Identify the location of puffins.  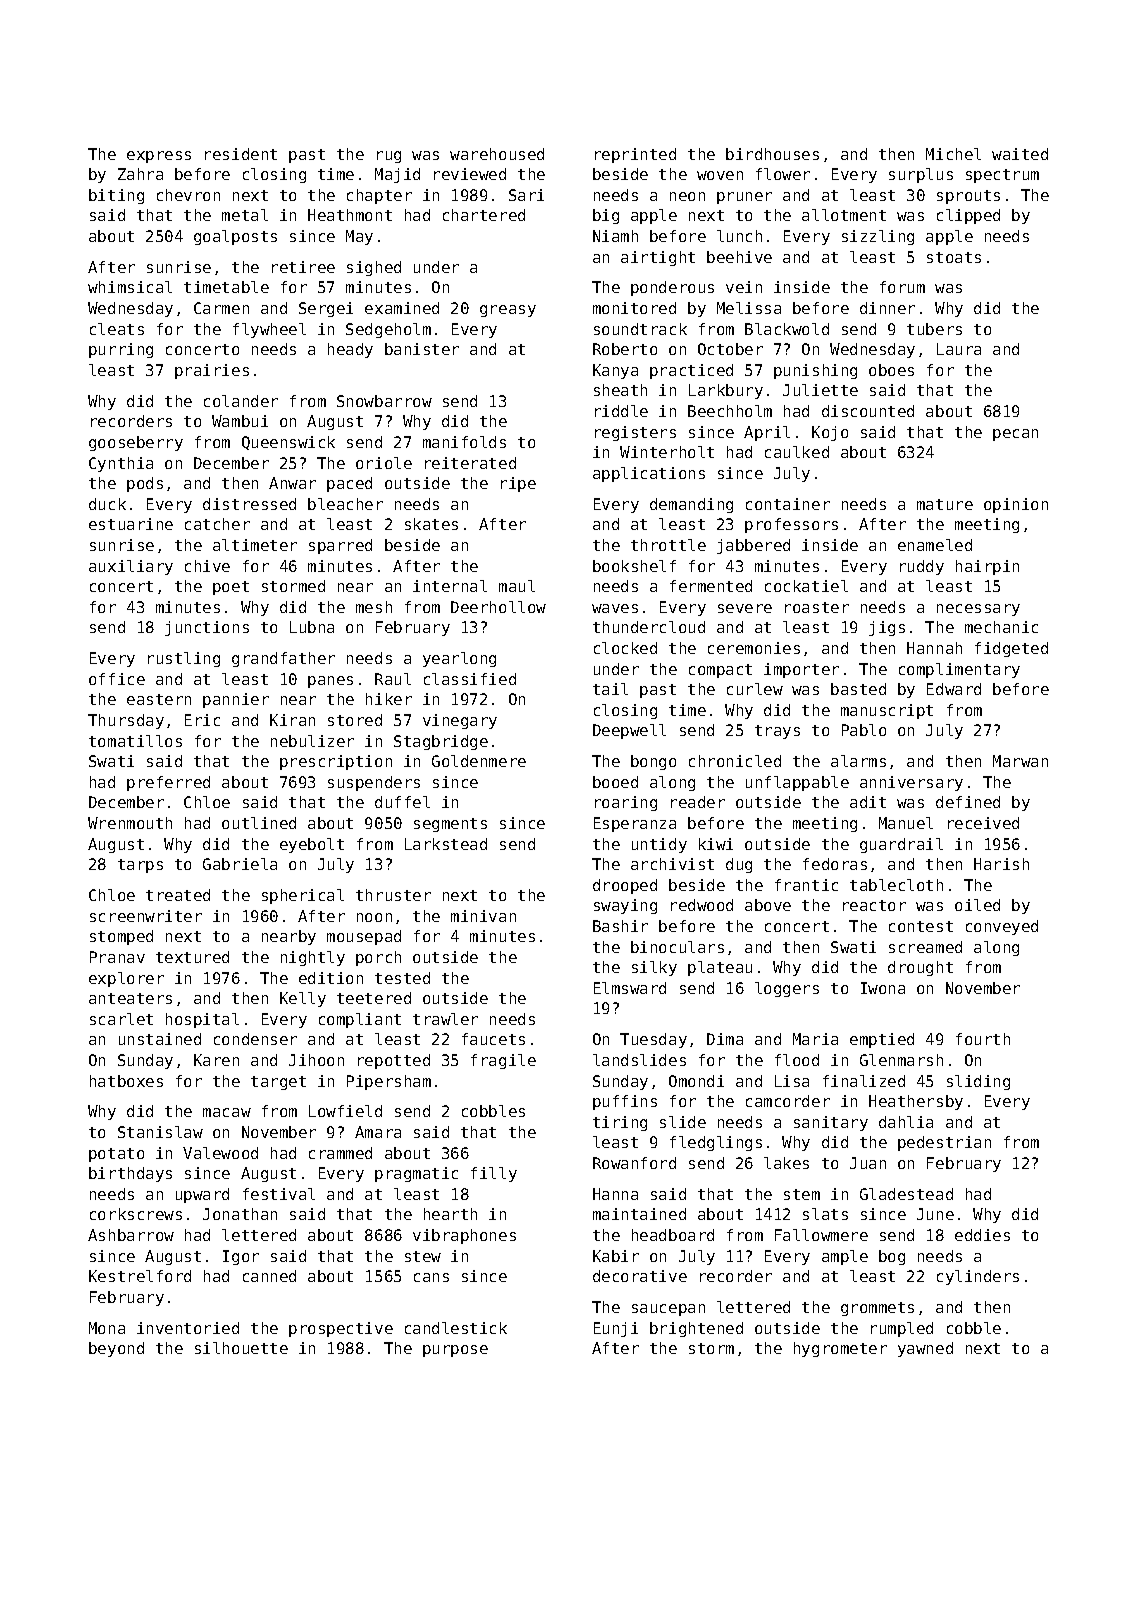
(625, 1102).
